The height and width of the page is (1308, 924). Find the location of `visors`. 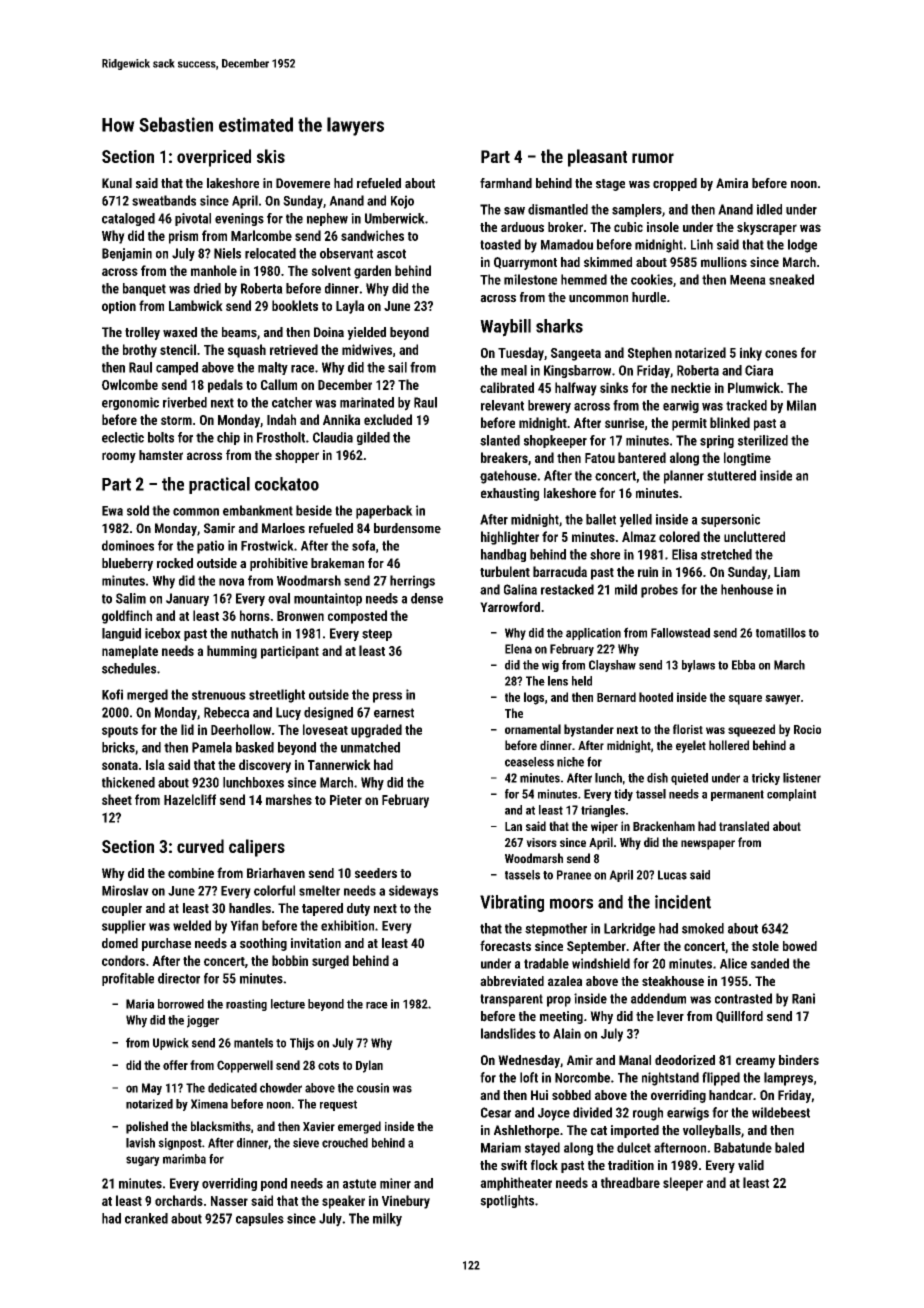

visors is located at coordinates (541, 842).
